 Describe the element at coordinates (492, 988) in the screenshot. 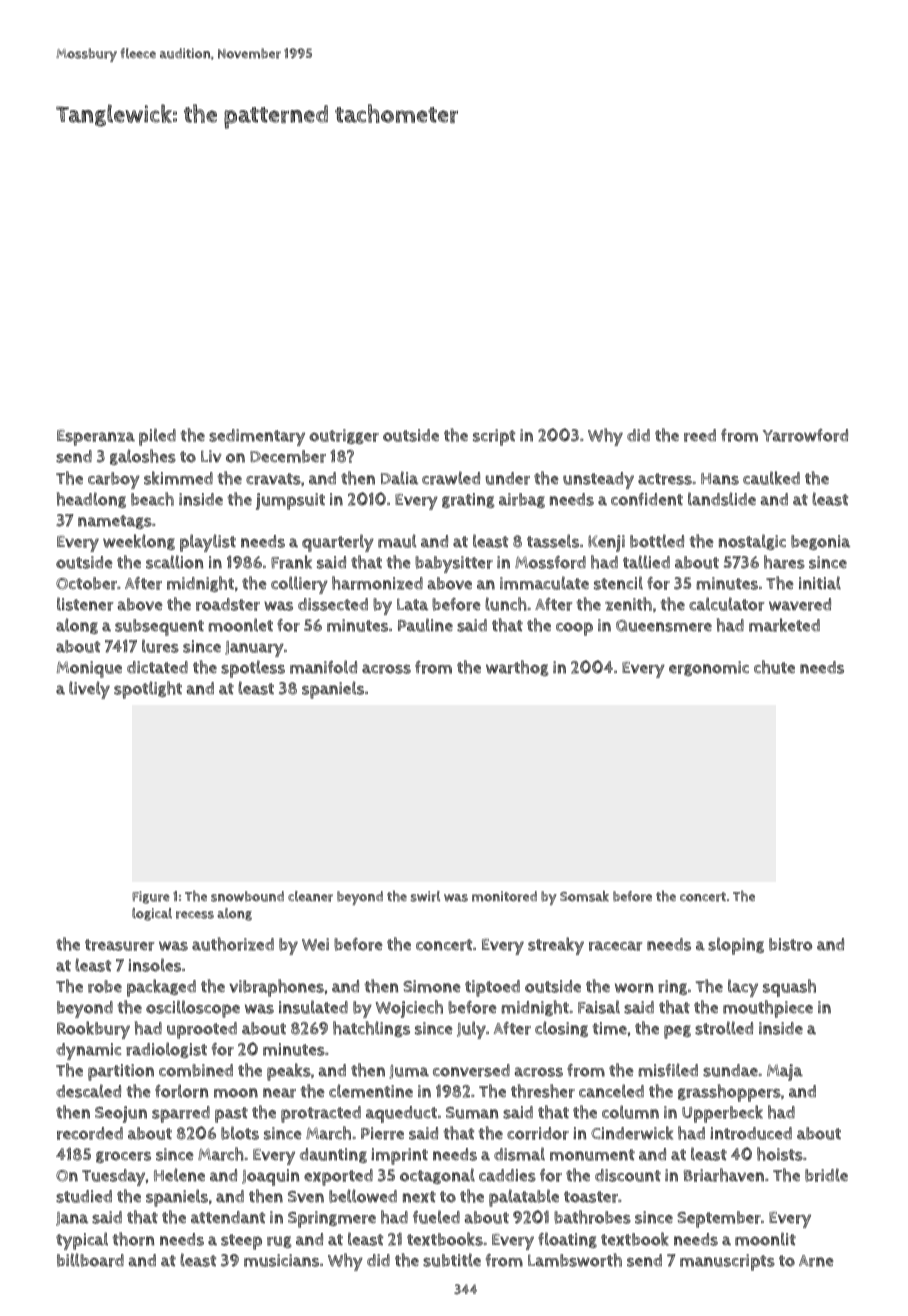

I see `tiptoed` at that location.
